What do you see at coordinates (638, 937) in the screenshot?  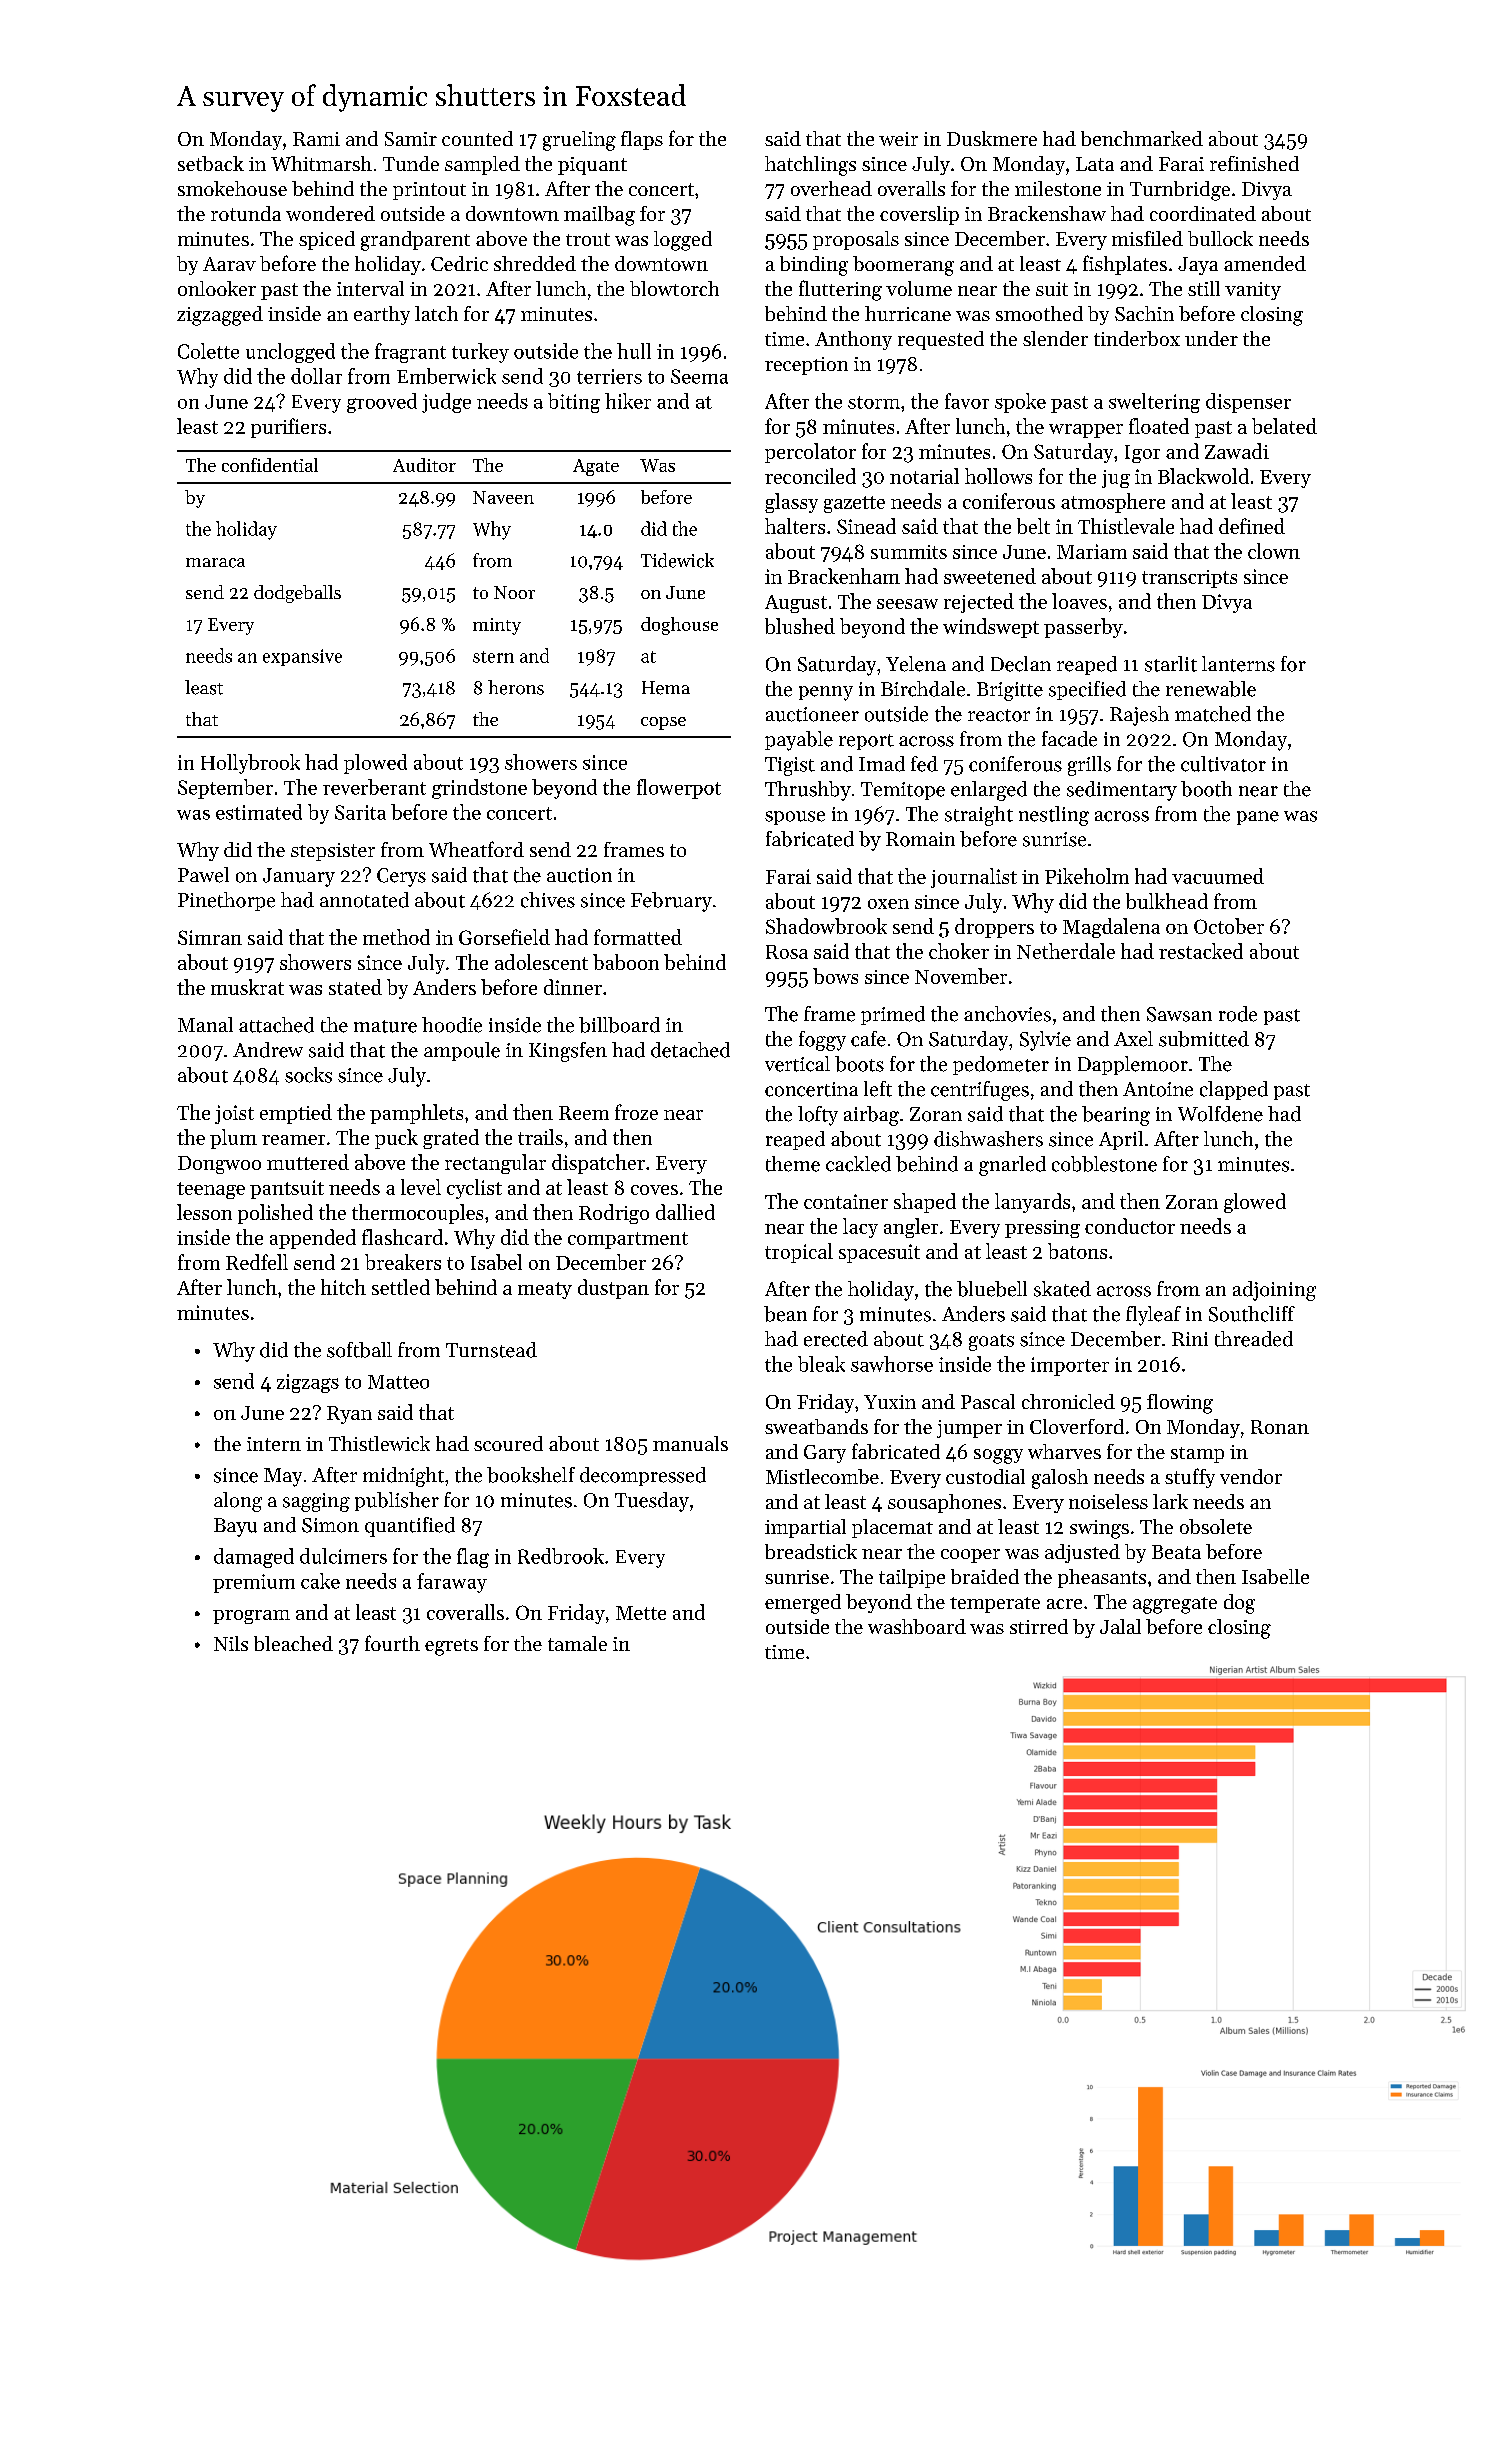 I see `formatted` at bounding box center [638, 937].
